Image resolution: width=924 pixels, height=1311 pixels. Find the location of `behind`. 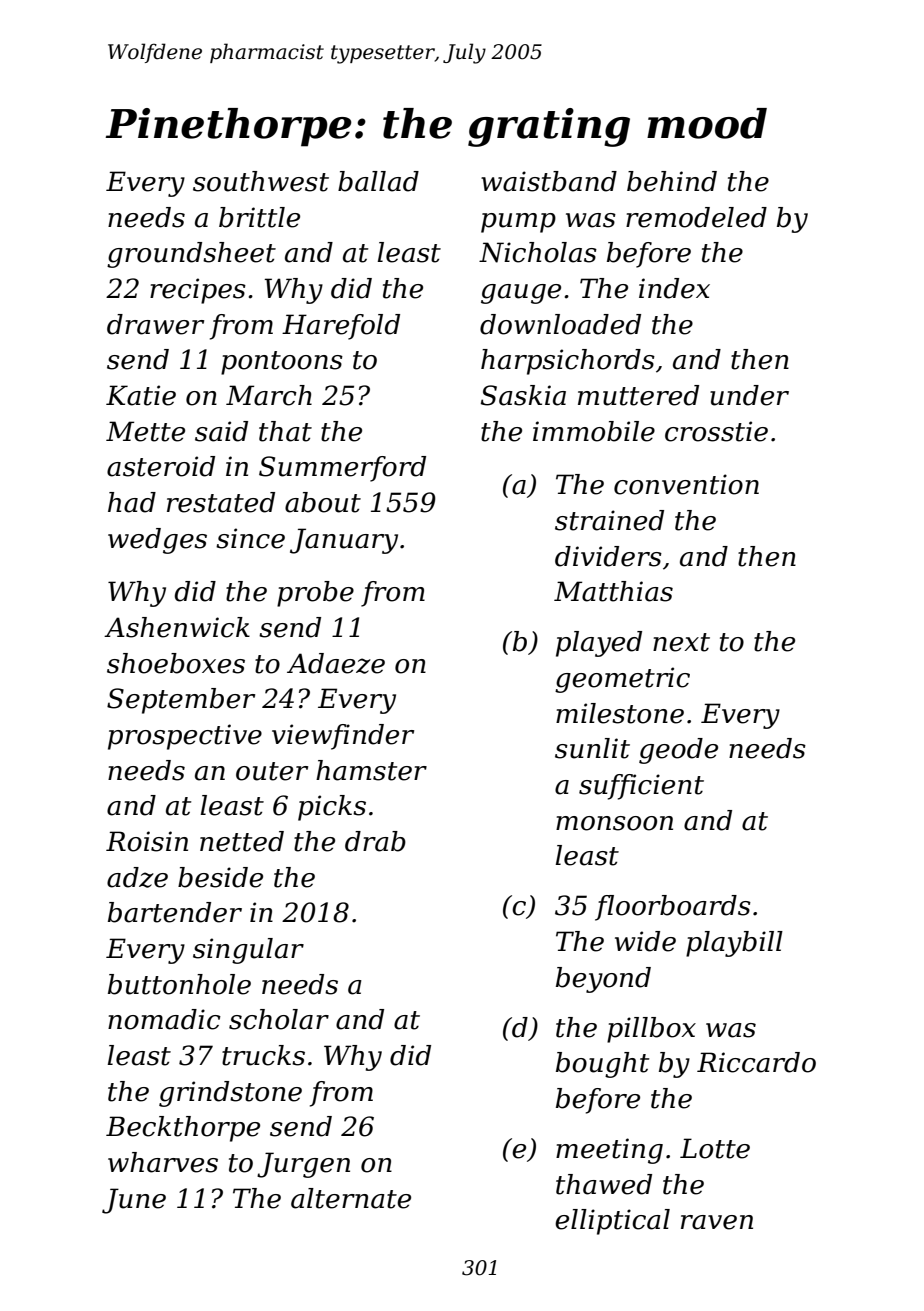

behind is located at coordinates (672, 181).
